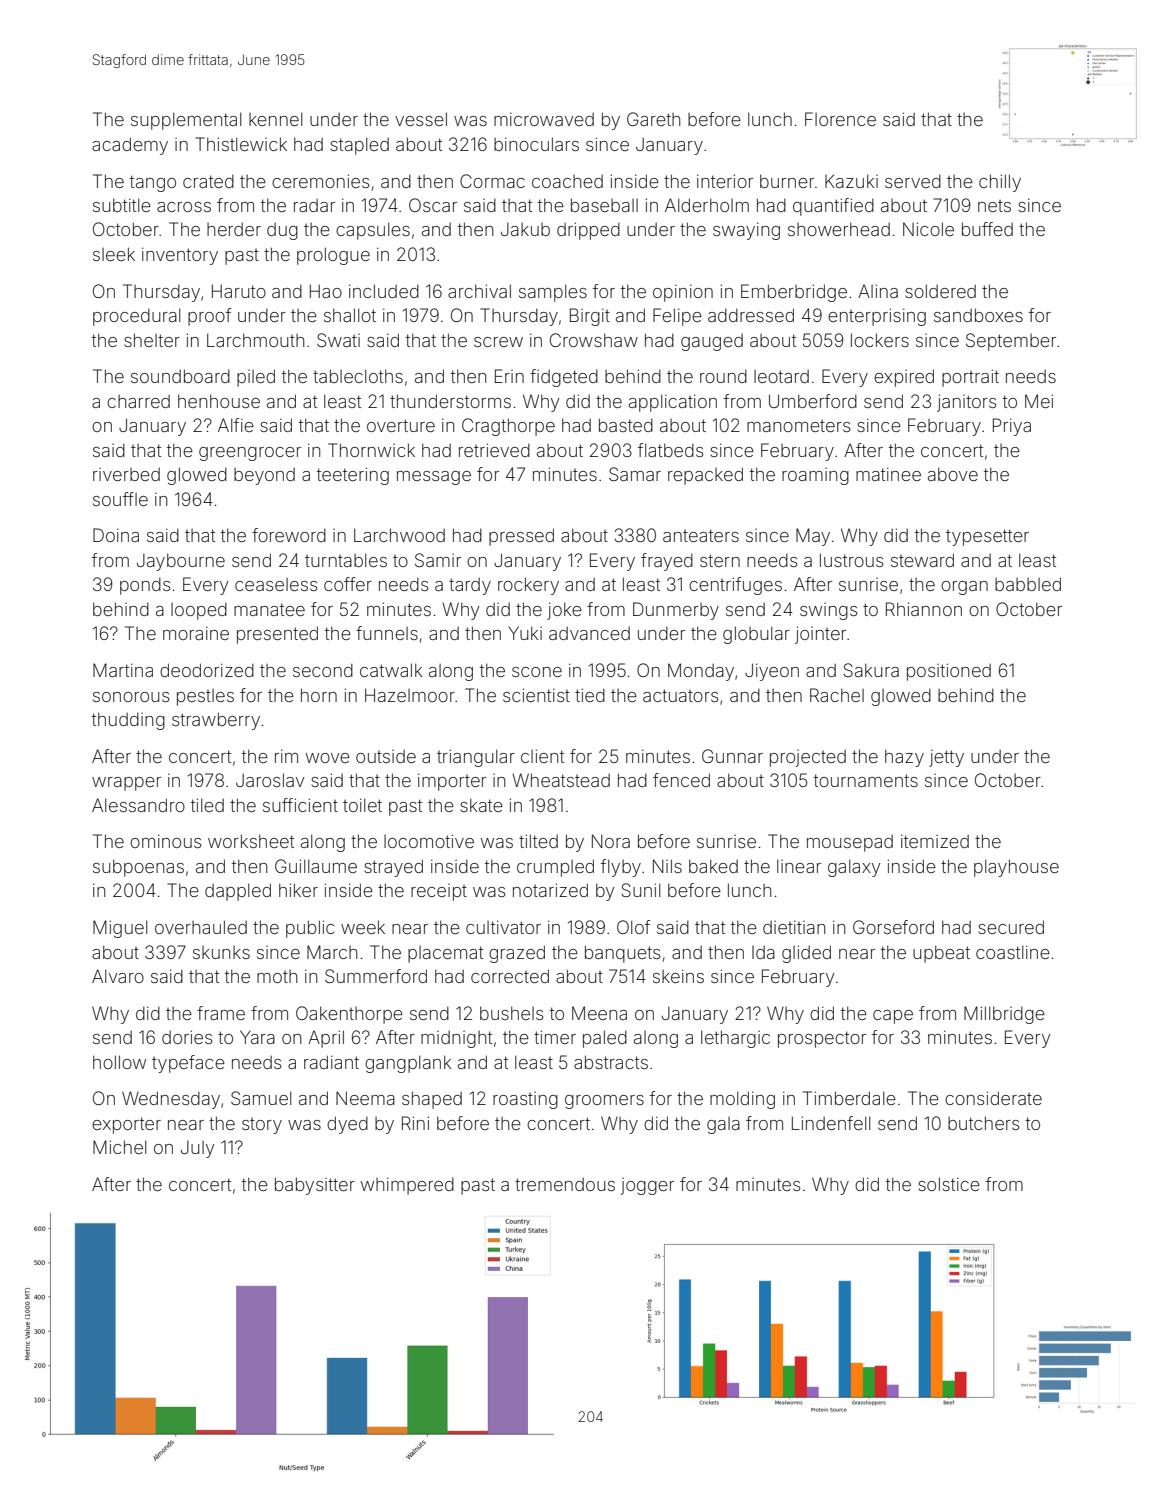 The width and height of the image is (1155, 1495). What do you see at coordinates (123, 670) in the image?
I see `Martina` at bounding box center [123, 670].
